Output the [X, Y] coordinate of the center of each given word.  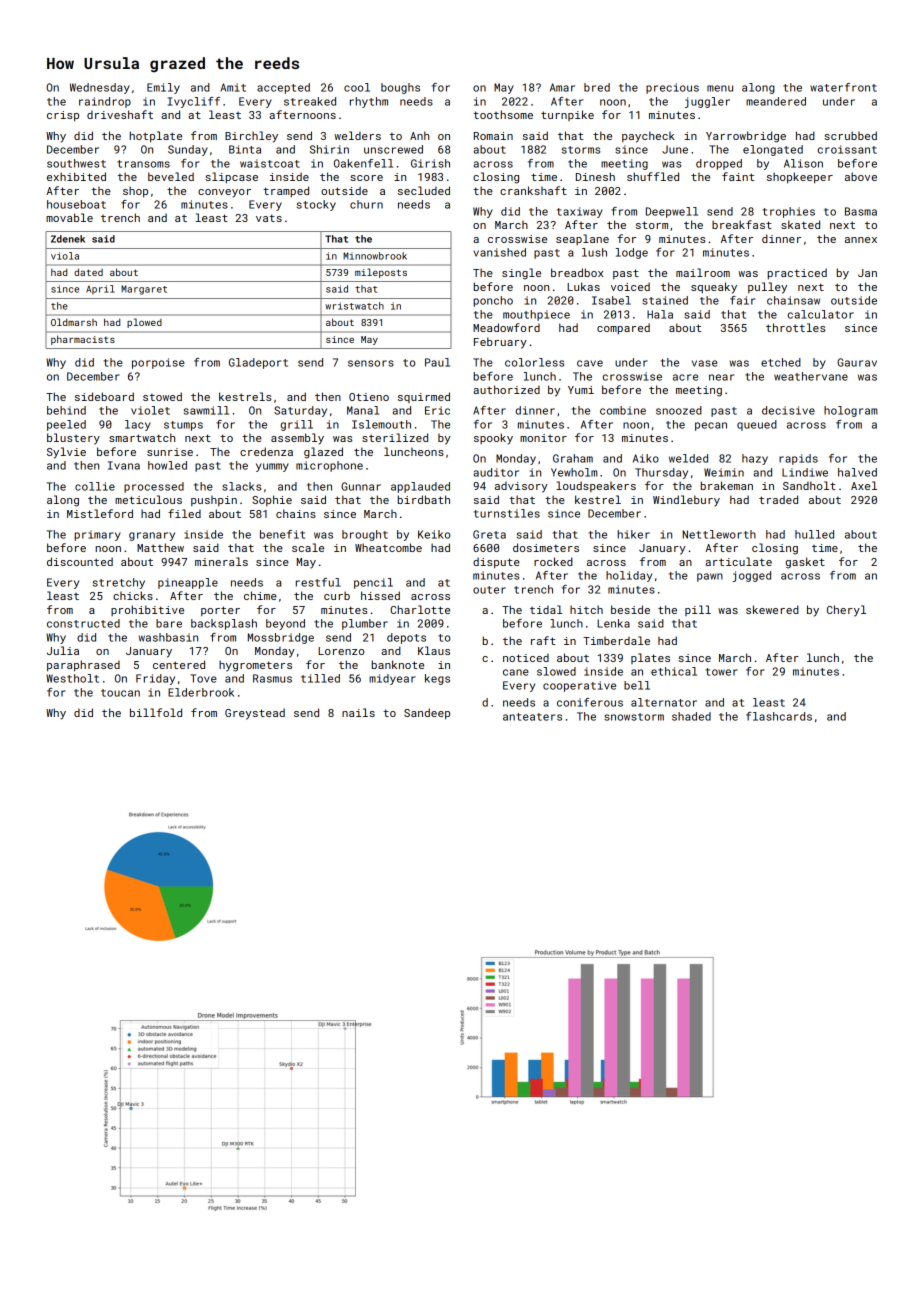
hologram [851, 411]
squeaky [714, 288]
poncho [493, 301]
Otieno [369, 397]
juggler [707, 102]
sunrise [170, 452]
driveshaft [120, 114]
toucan [120, 693]
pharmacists [83, 340]
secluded [424, 190]
